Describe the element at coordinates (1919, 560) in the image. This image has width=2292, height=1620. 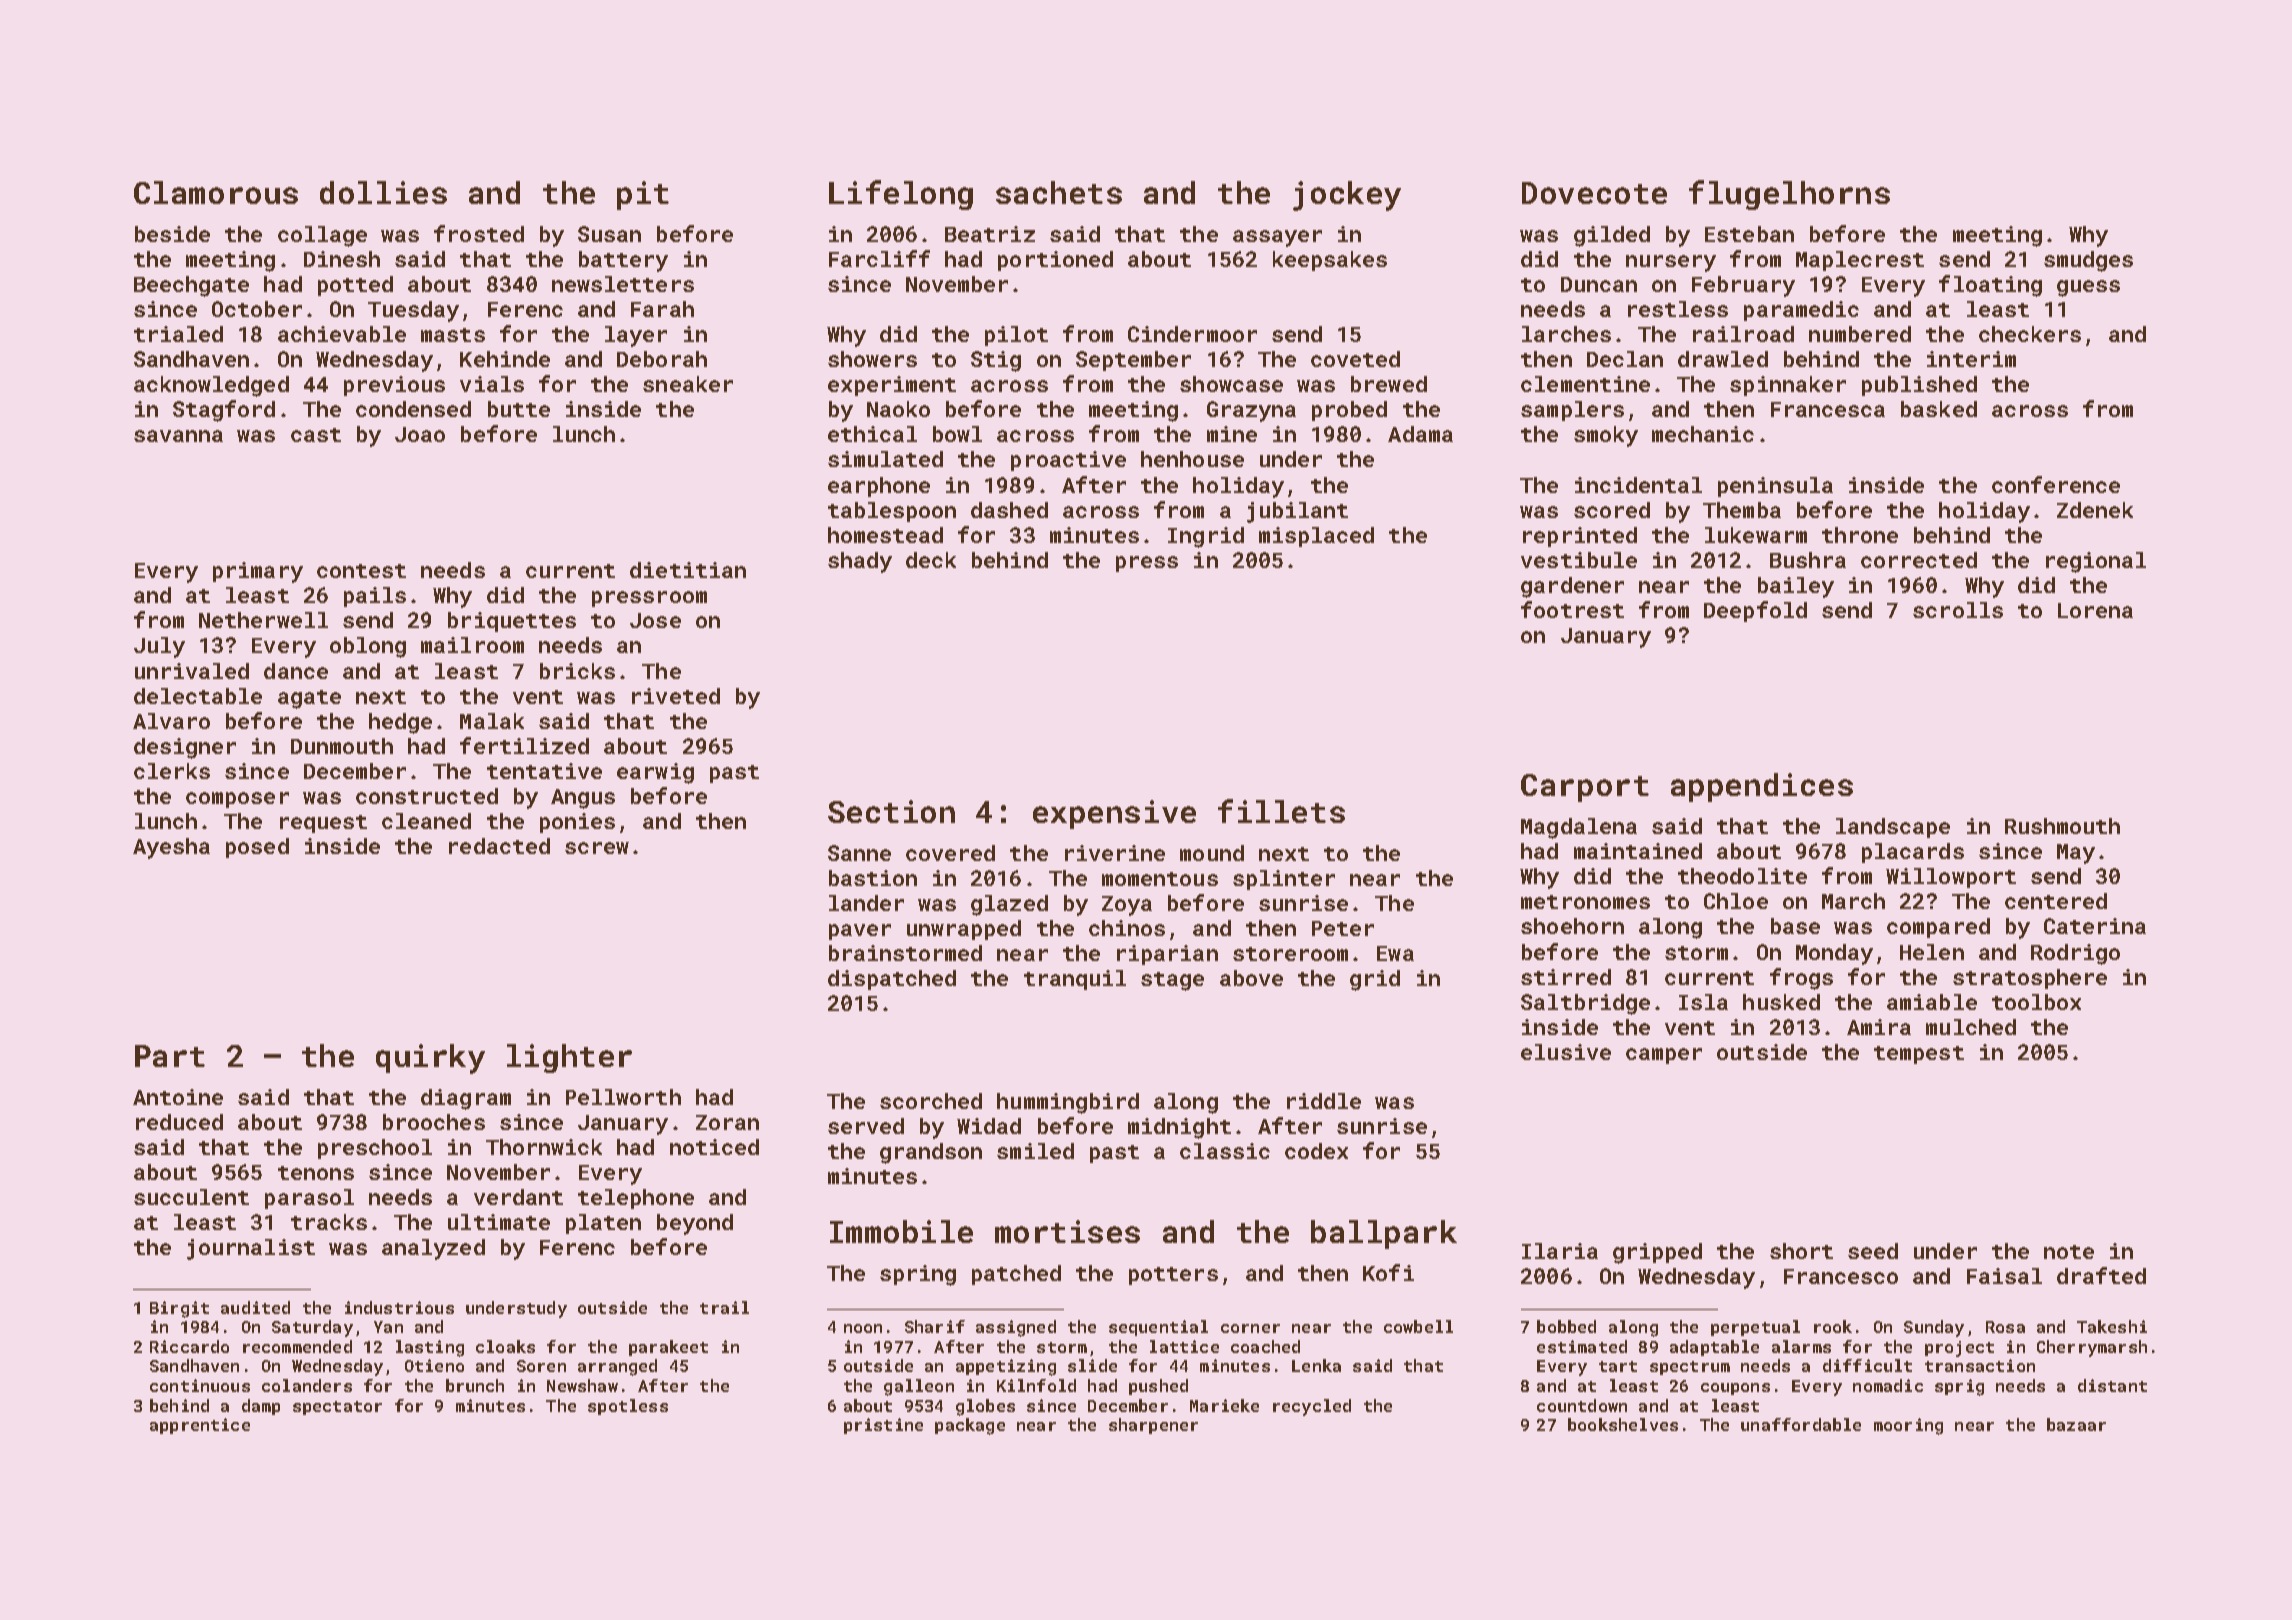
I see `corrected` at that location.
